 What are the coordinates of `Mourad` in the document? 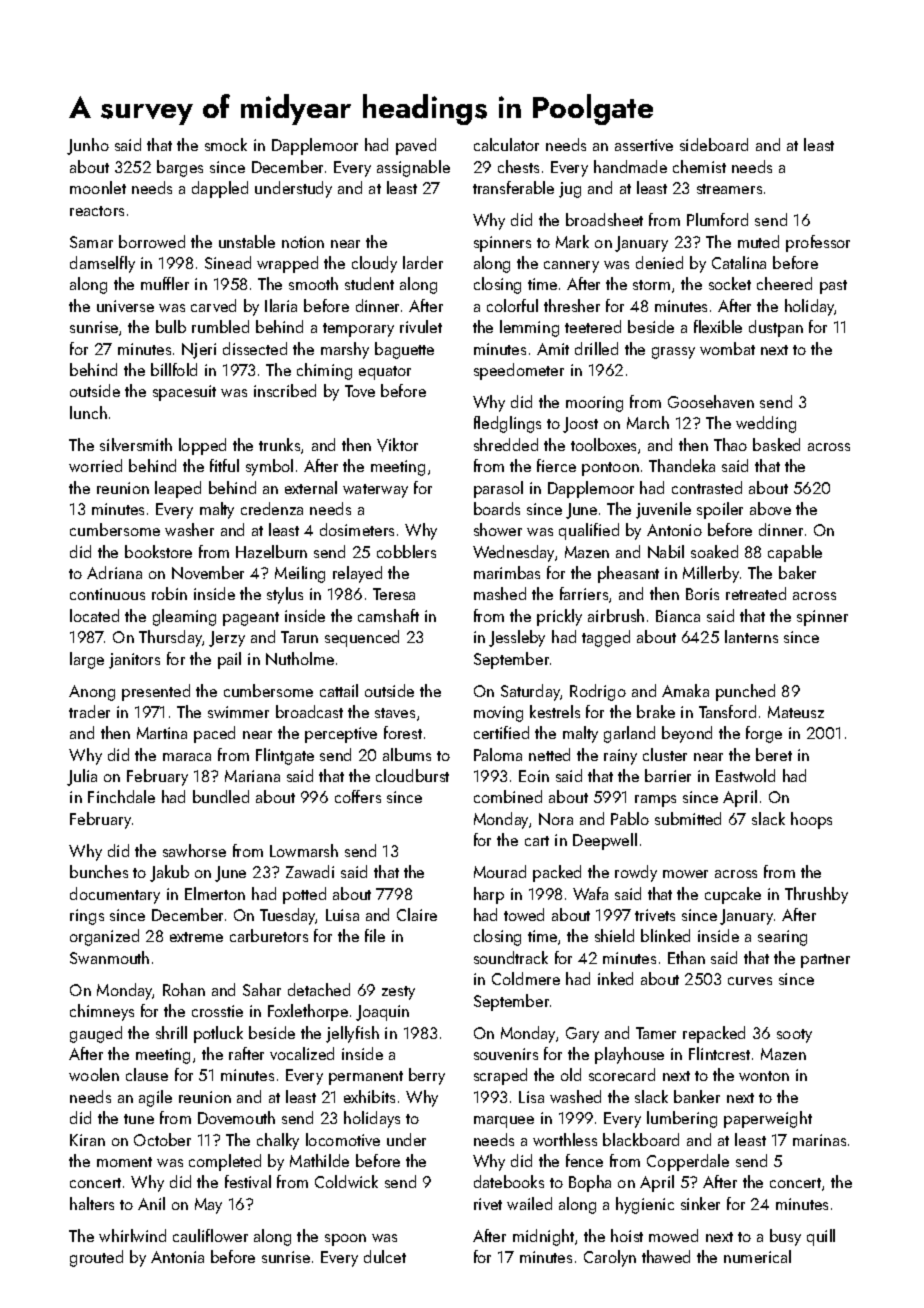 It's located at (500, 871).
